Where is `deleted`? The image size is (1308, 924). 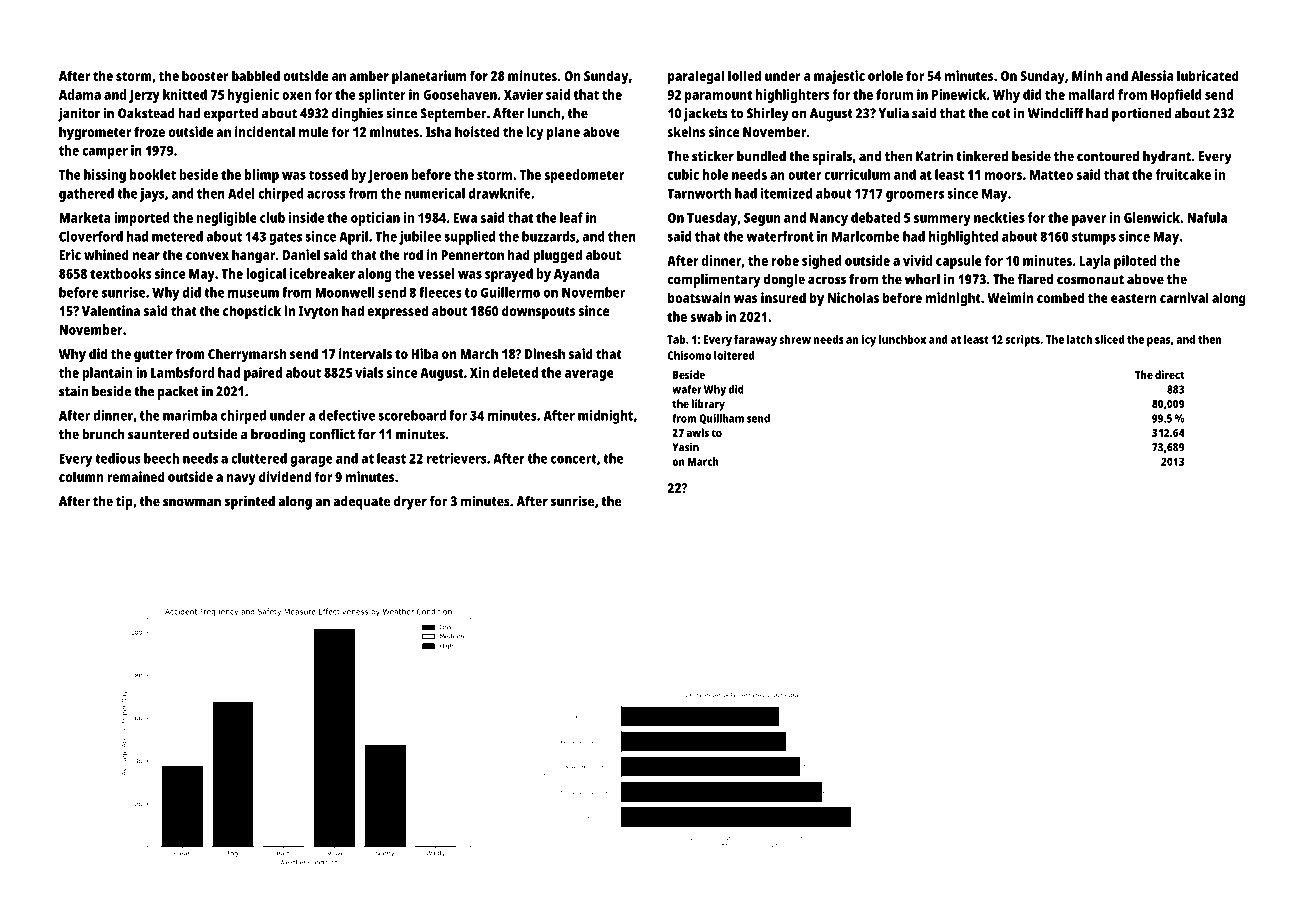
deleted is located at coordinates (515, 372).
